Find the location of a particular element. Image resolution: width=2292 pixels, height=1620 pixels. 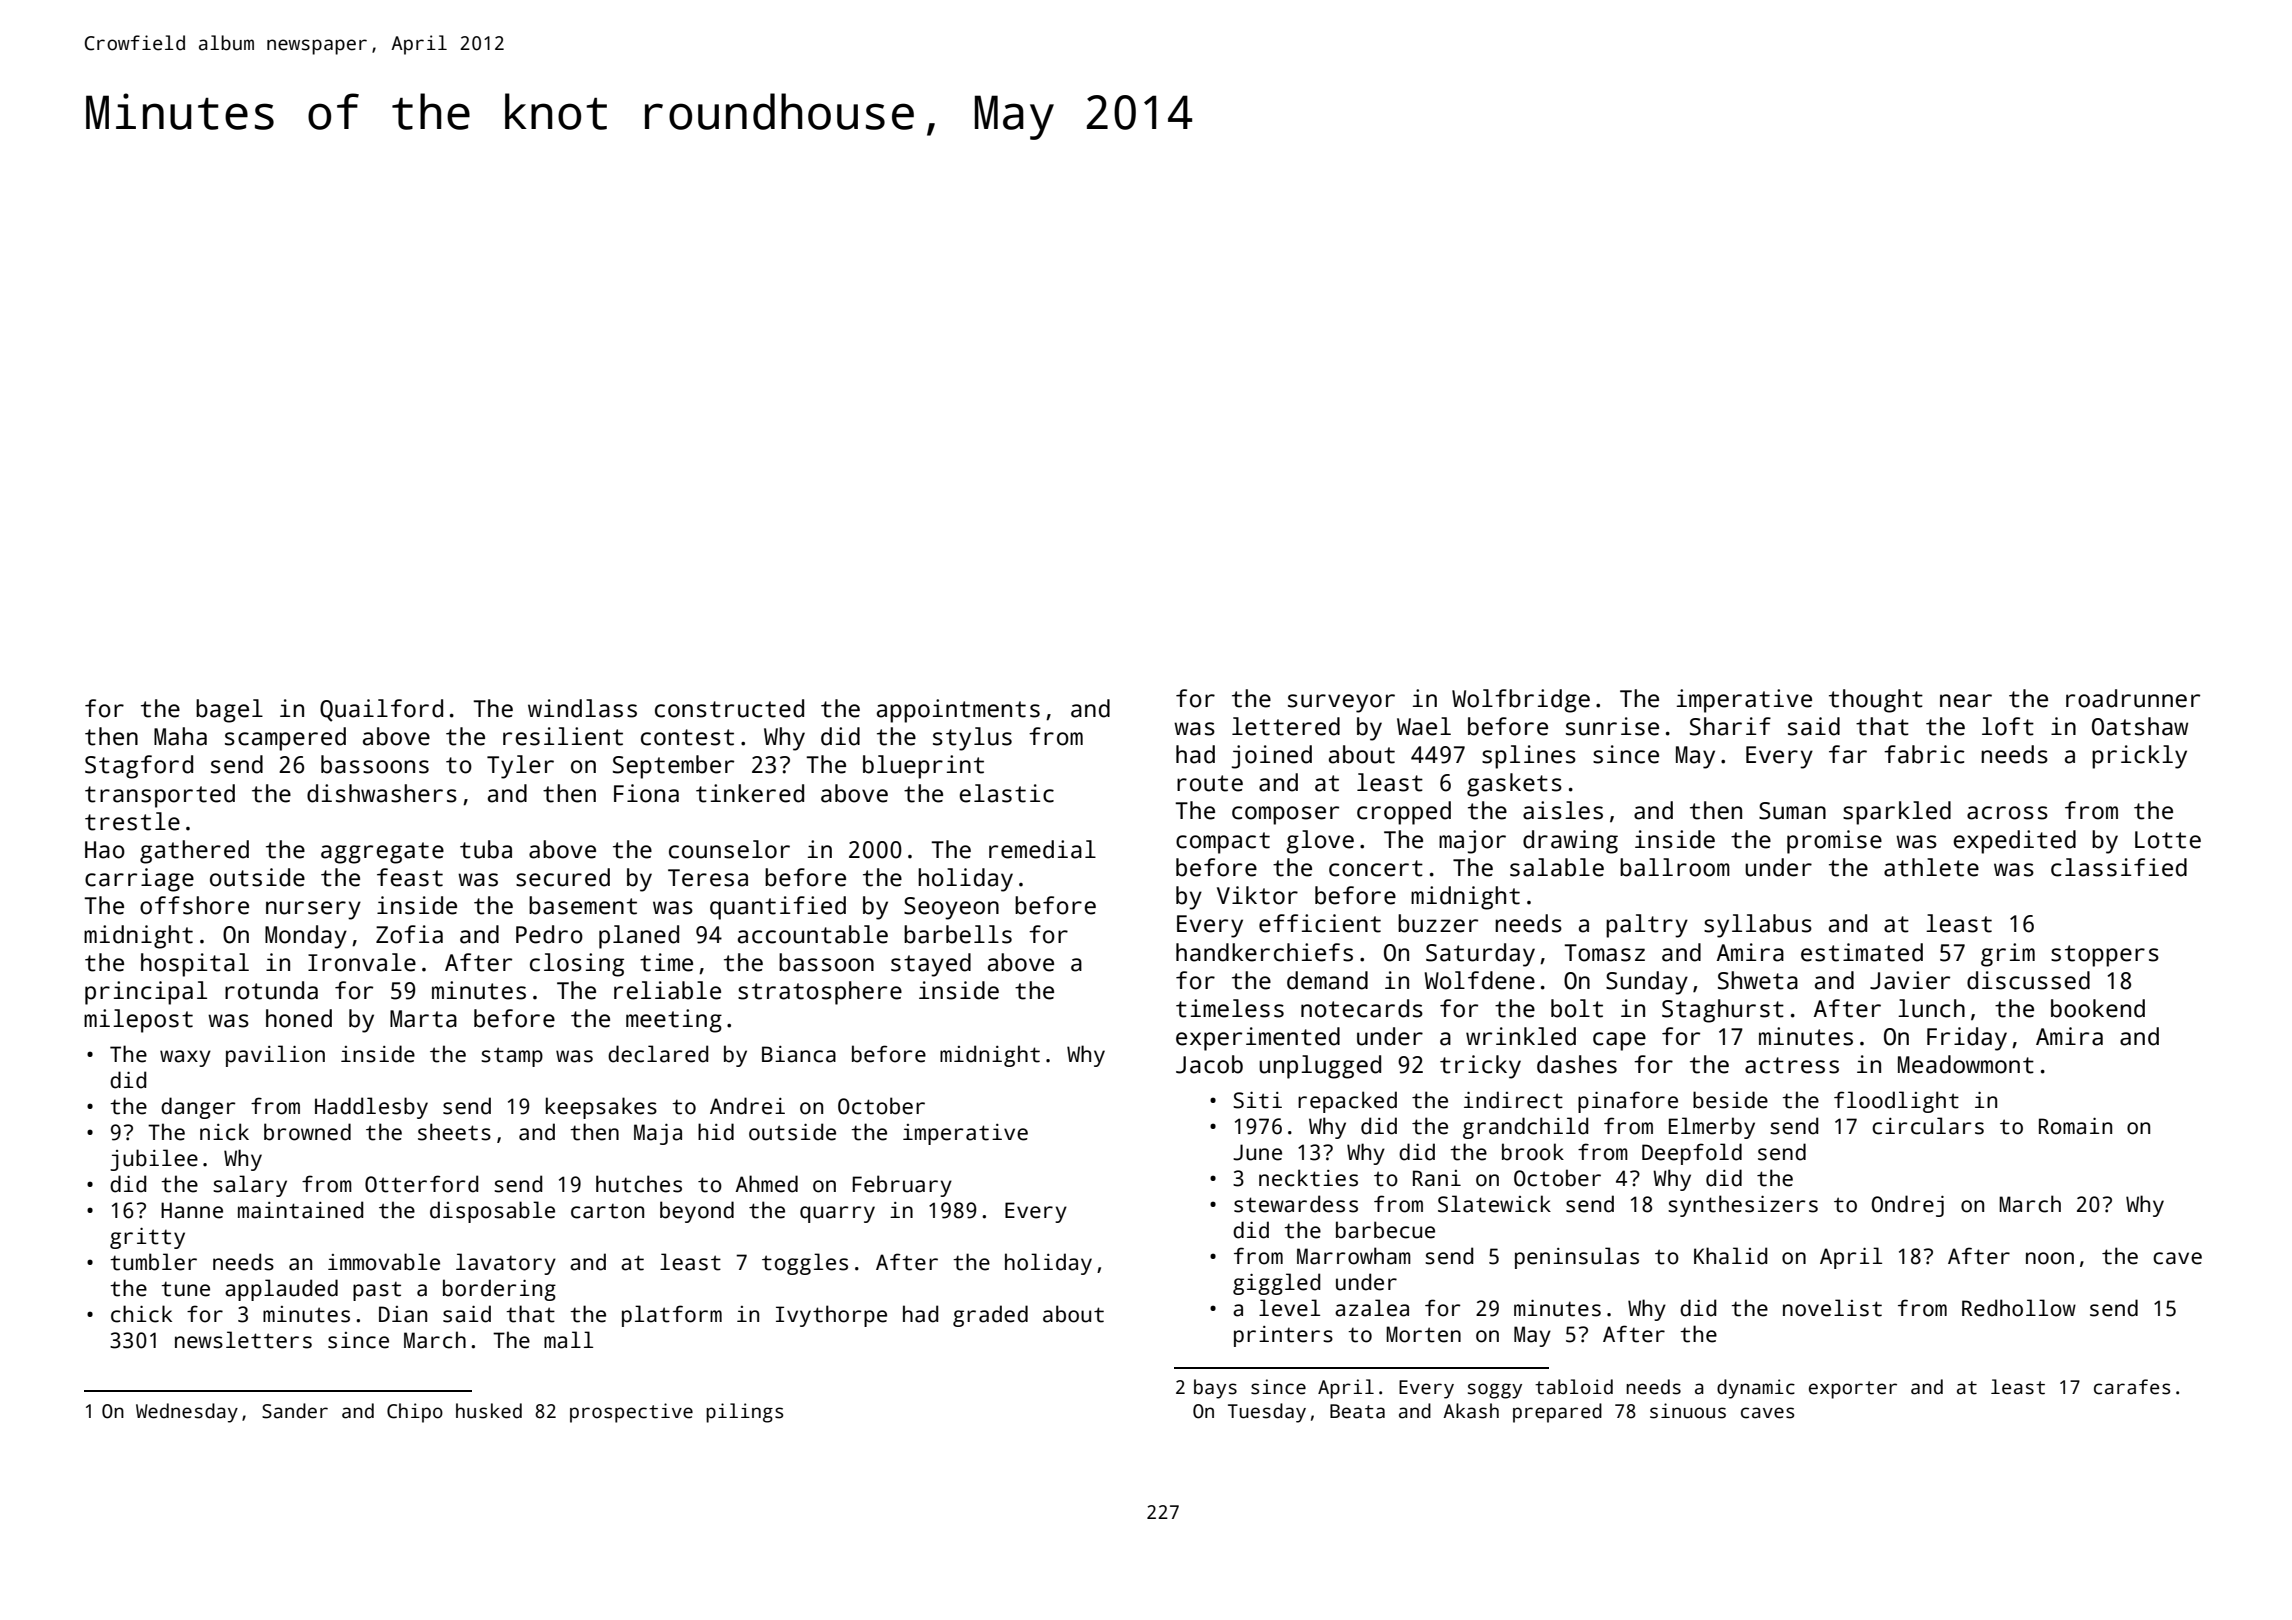

gathered is located at coordinates (194, 852).
